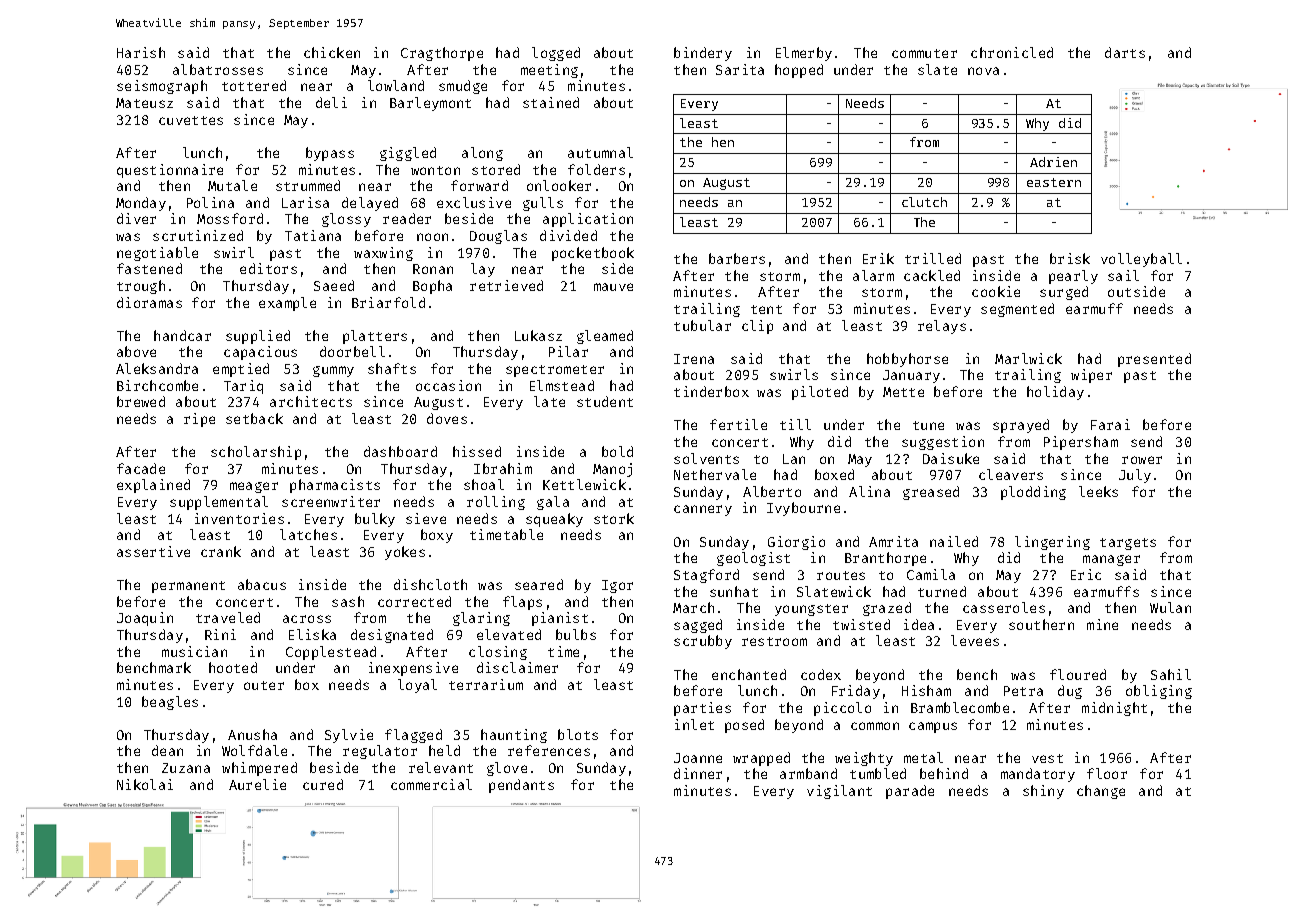  What do you see at coordinates (839, 792) in the screenshot?
I see `vigilant` at bounding box center [839, 792].
